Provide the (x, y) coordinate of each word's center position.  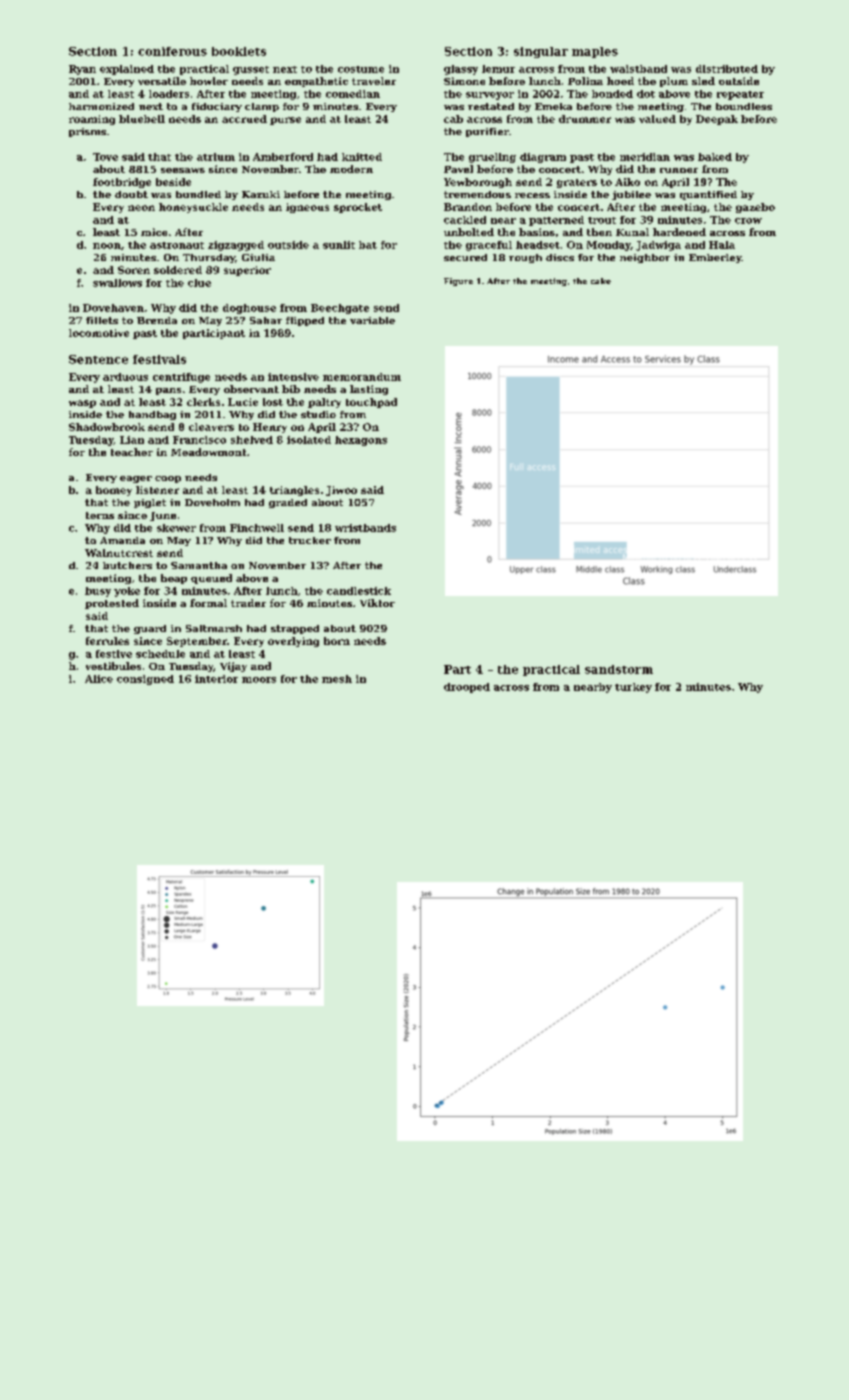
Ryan (82, 70)
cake (601, 281)
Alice (99, 679)
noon (107, 246)
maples (595, 52)
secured (465, 257)
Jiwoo (341, 491)
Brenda (157, 320)
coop (168, 479)
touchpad (371, 403)
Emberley (715, 258)
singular (541, 52)
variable (372, 320)
